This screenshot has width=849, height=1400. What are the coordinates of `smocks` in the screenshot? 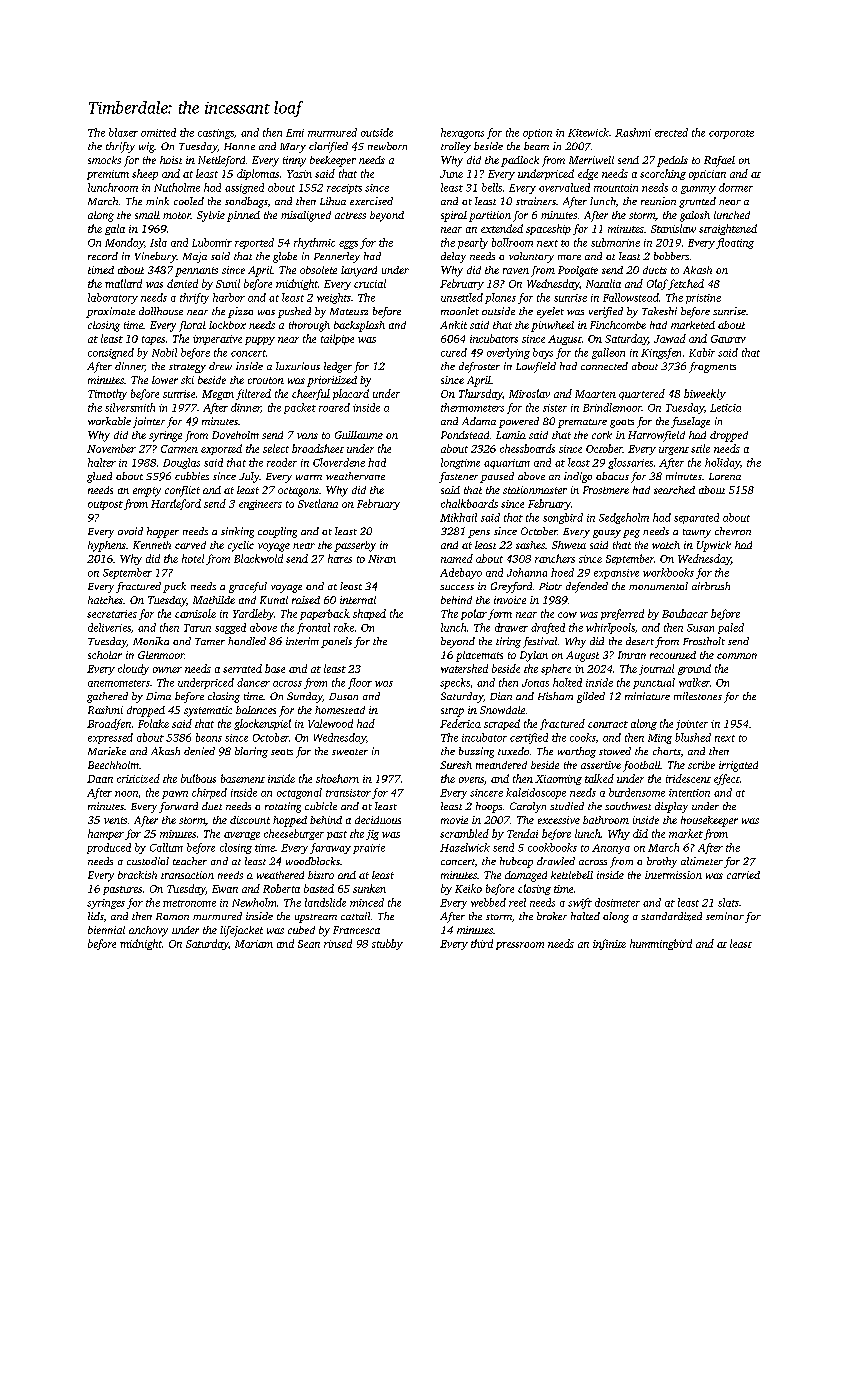 It's located at (104, 160).
